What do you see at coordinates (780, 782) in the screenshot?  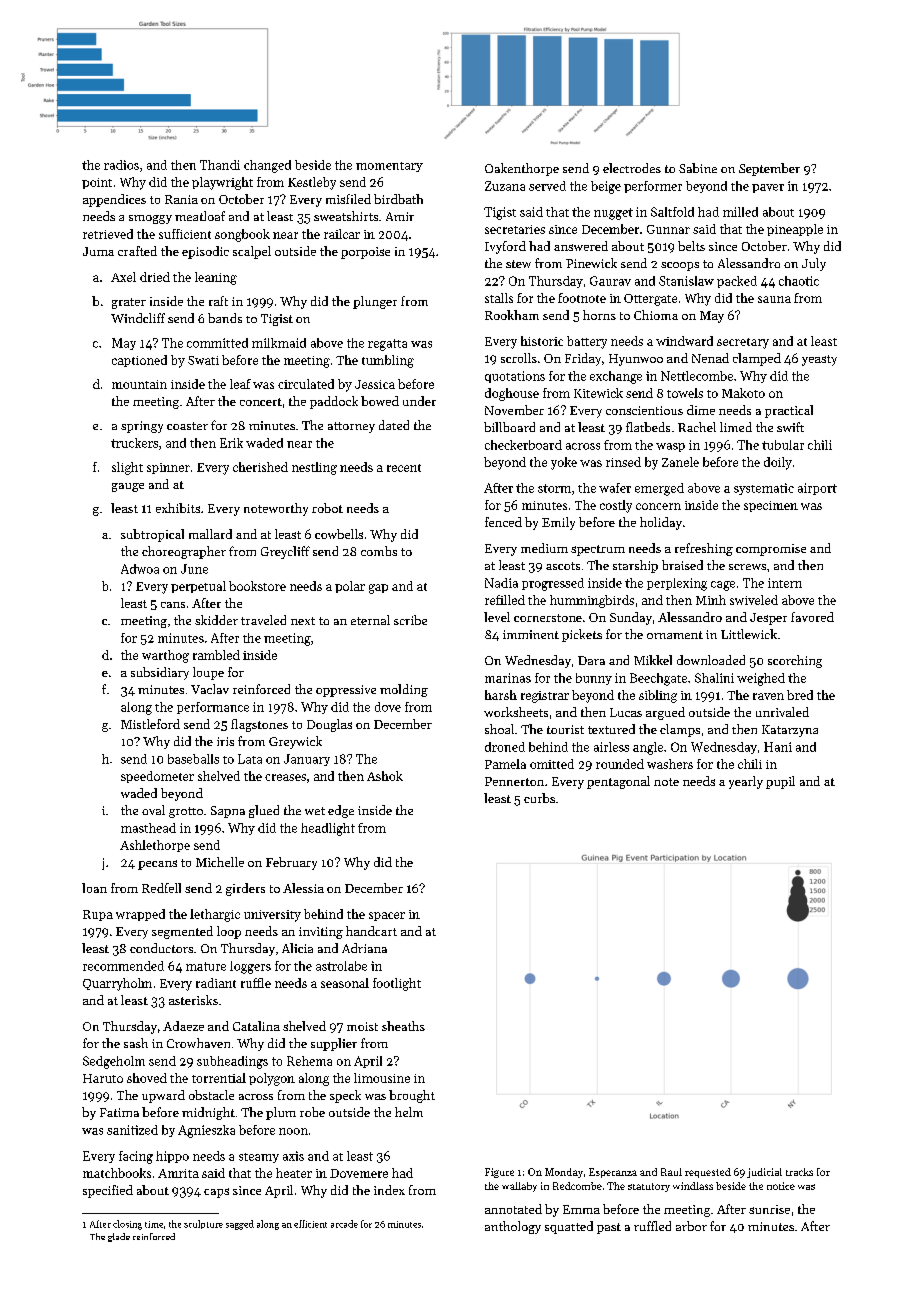 I see `pupil` at bounding box center [780, 782].
